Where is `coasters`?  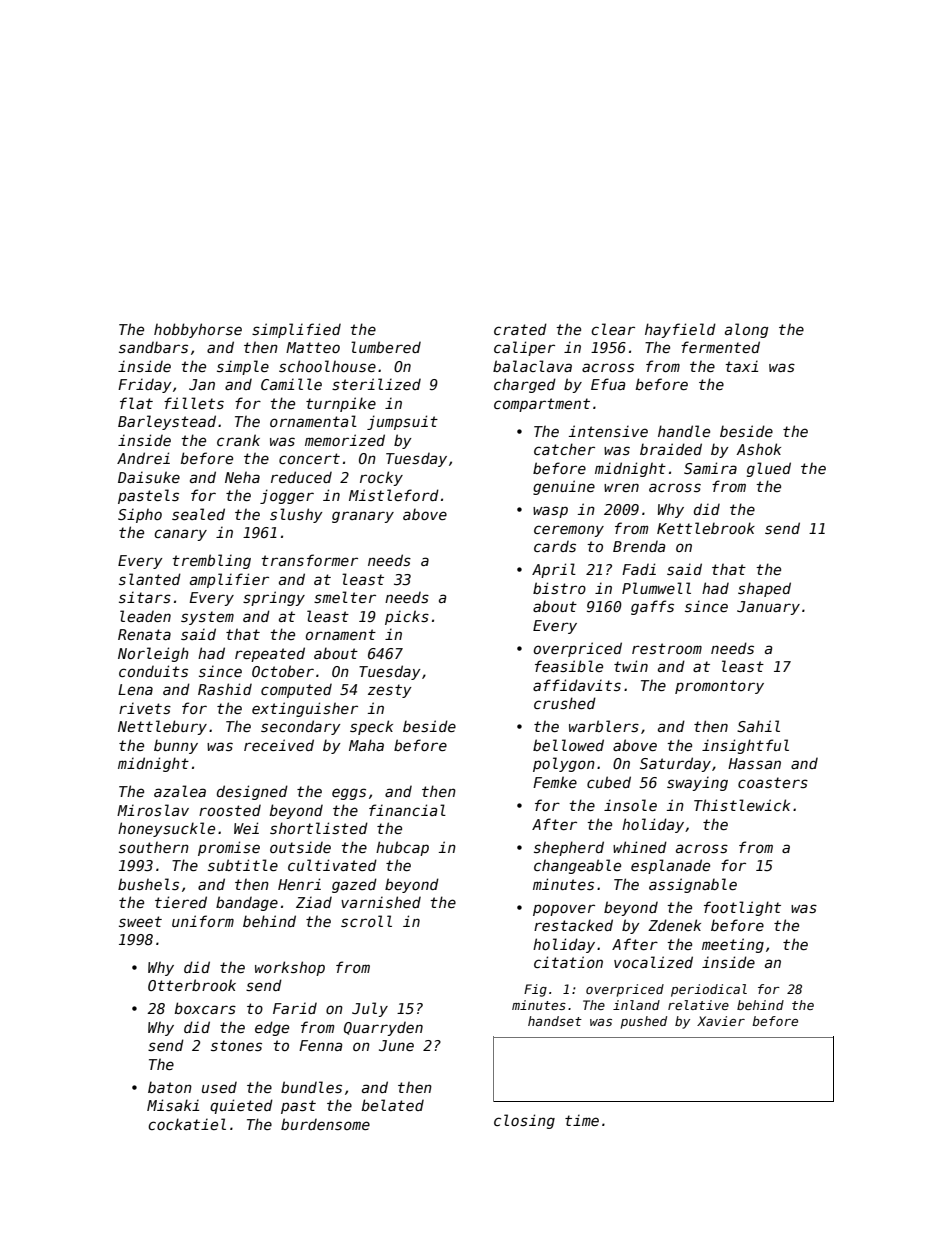 coasters is located at coordinates (773, 782).
